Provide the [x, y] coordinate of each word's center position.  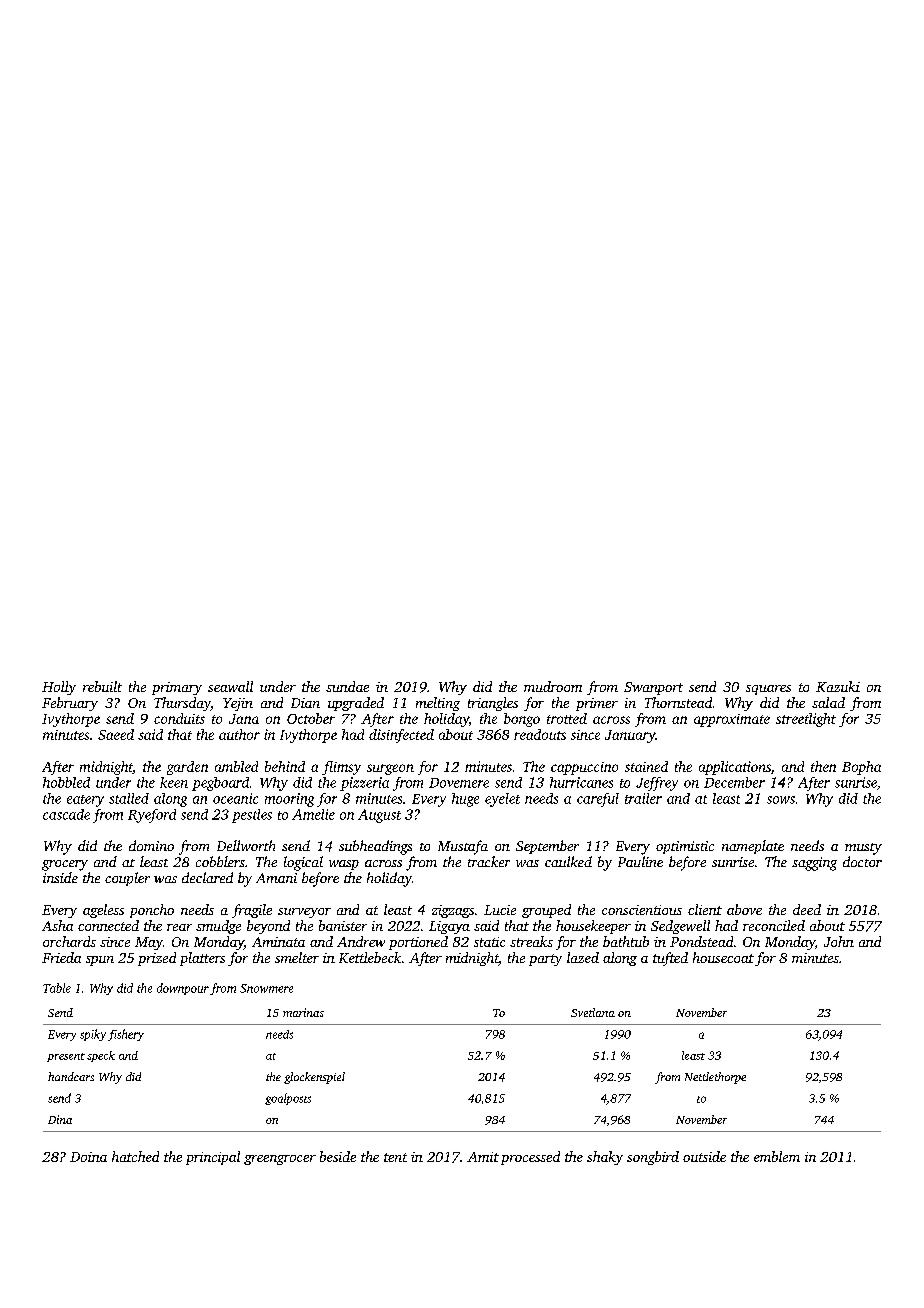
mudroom [553, 686]
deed [807, 909]
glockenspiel [314, 1078]
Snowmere [266, 988]
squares [768, 690]
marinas [303, 1012]
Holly [59, 688]
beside [338, 1156]
